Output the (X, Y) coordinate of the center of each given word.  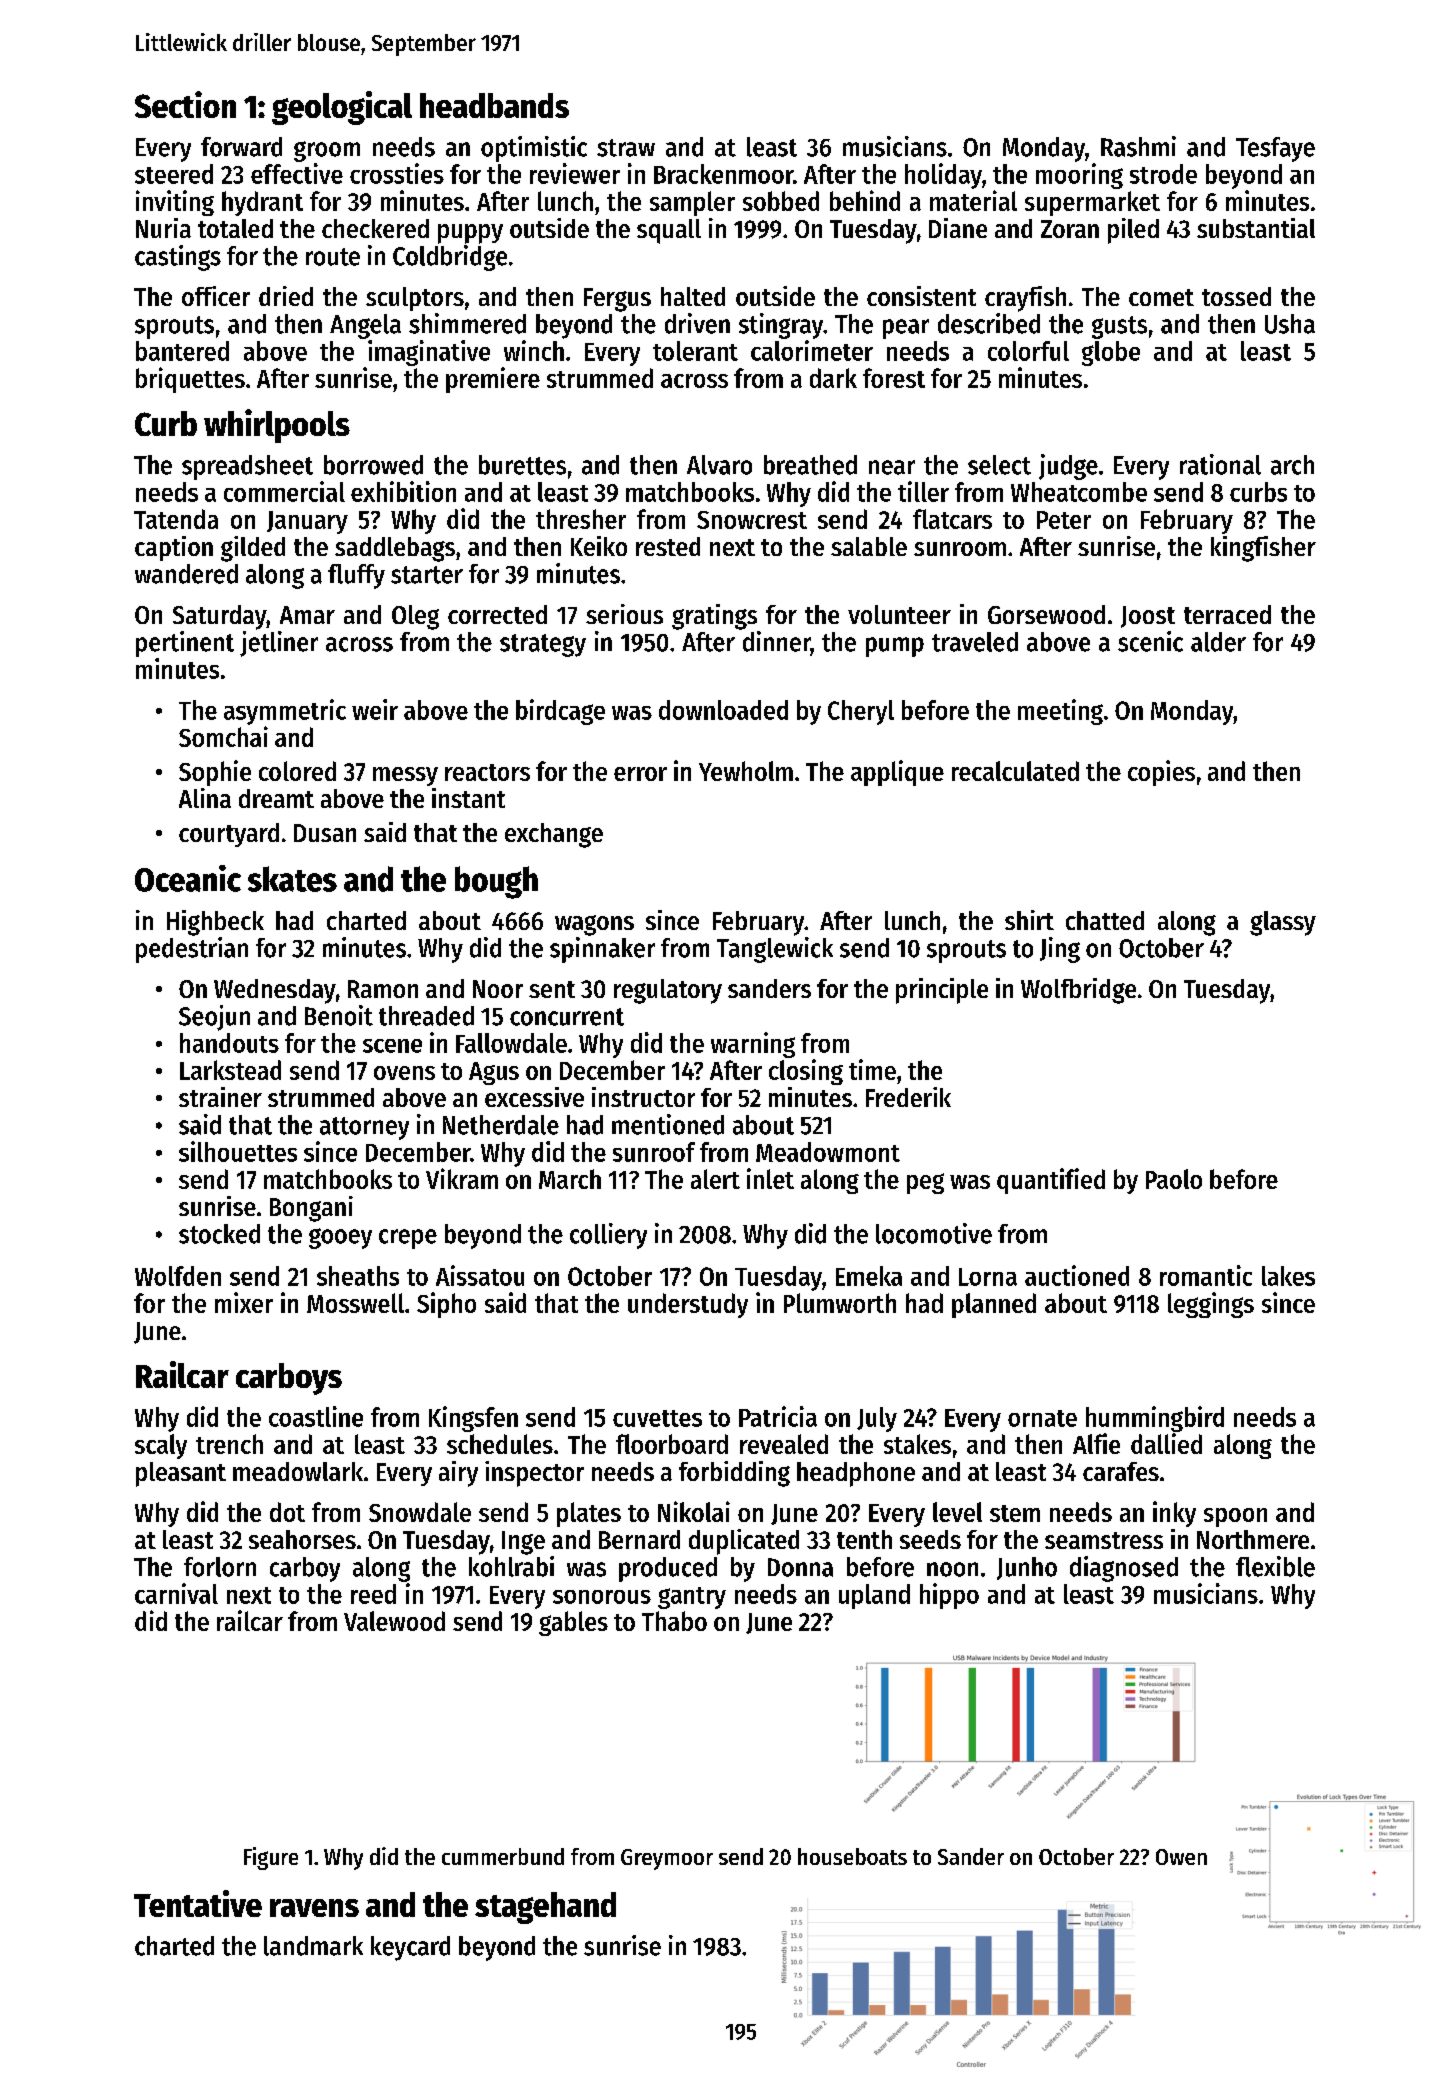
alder (1218, 642)
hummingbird (1155, 1419)
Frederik (908, 1097)
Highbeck (215, 923)
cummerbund (503, 1856)
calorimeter (812, 350)
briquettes (190, 380)
